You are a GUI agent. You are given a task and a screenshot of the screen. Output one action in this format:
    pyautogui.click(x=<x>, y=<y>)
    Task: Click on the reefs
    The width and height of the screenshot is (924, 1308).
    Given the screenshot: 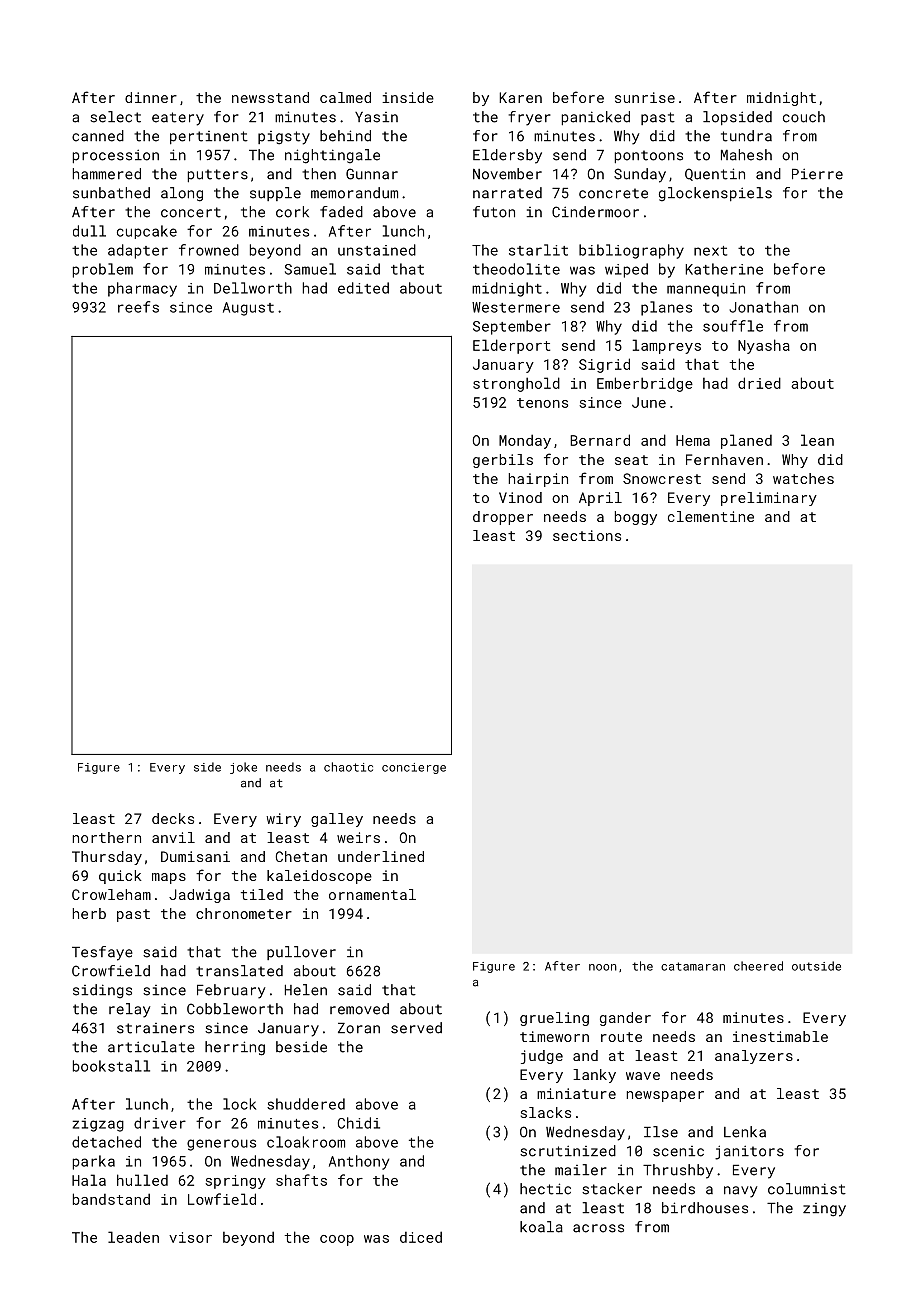 What is the action you would take?
    pyautogui.click(x=138, y=307)
